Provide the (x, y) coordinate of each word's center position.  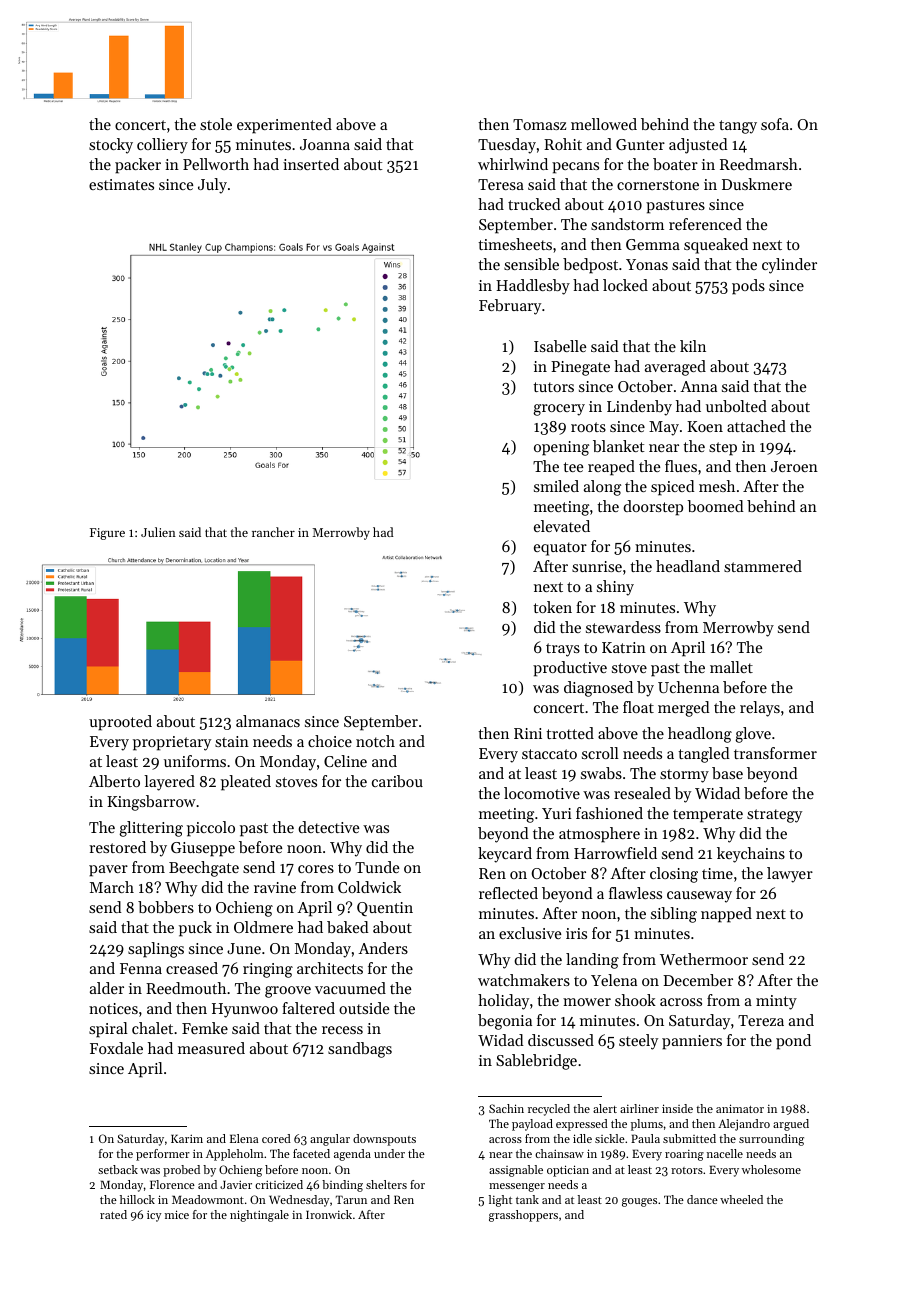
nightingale (259, 1216)
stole (216, 124)
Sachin (506, 1108)
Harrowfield (615, 853)
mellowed (604, 124)
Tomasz (539, 124)
